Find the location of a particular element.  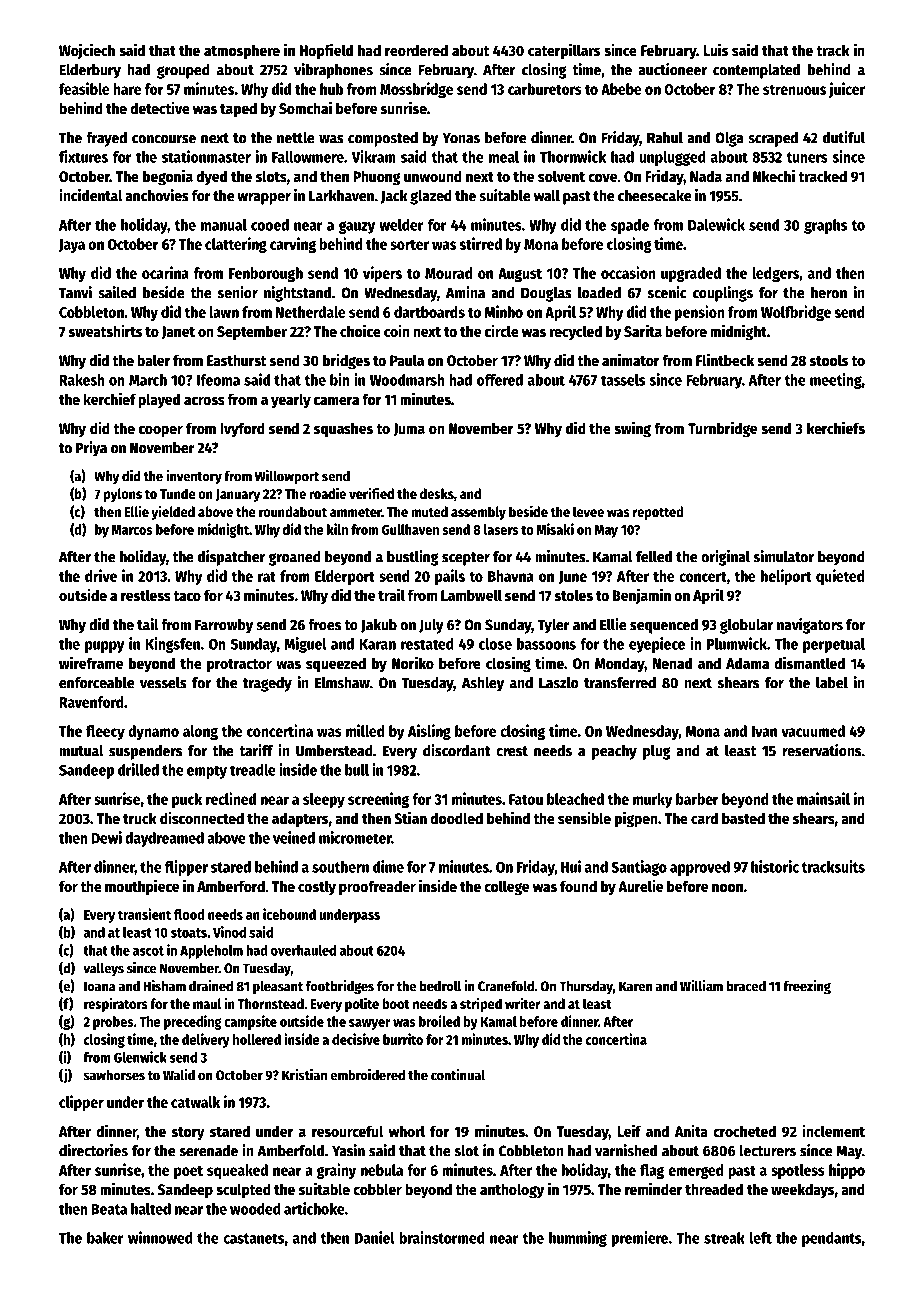

Beata is located at coordinates (109, 1209).
